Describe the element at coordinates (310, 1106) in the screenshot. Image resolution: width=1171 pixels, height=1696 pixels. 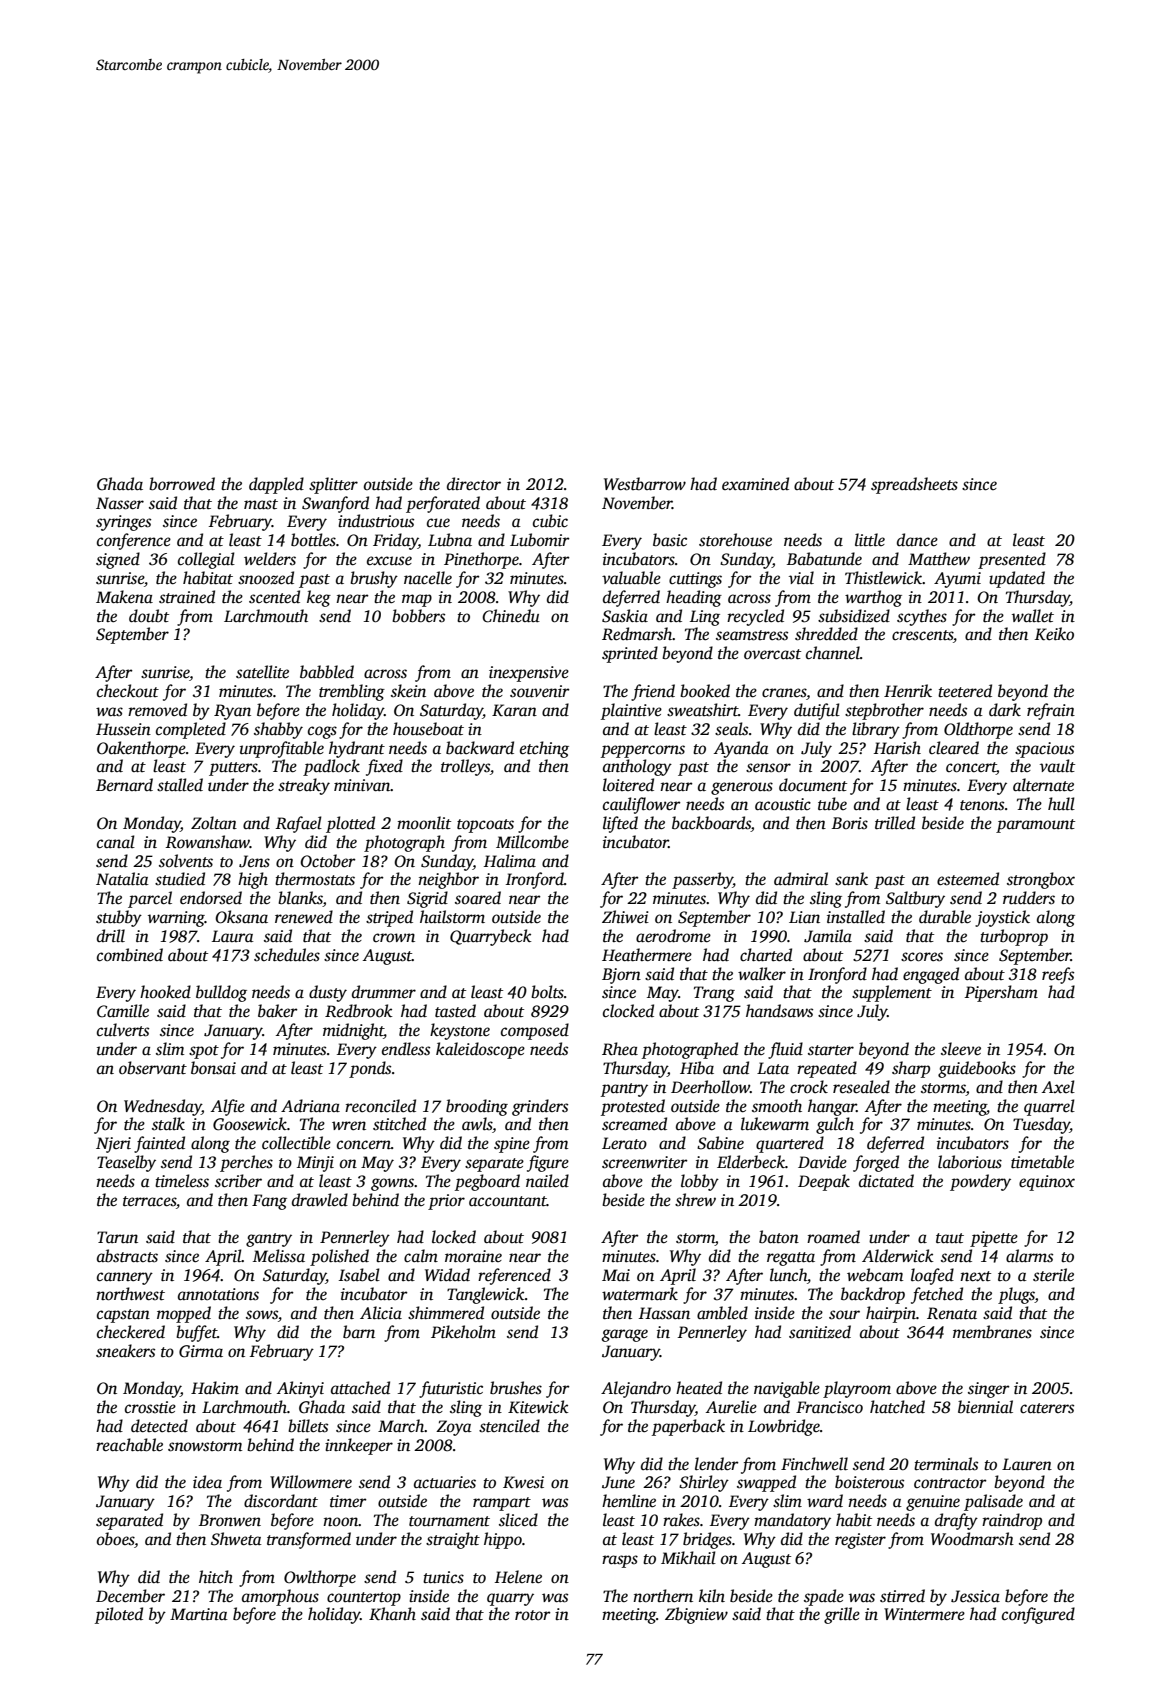
I see `Adriana` at that location.
